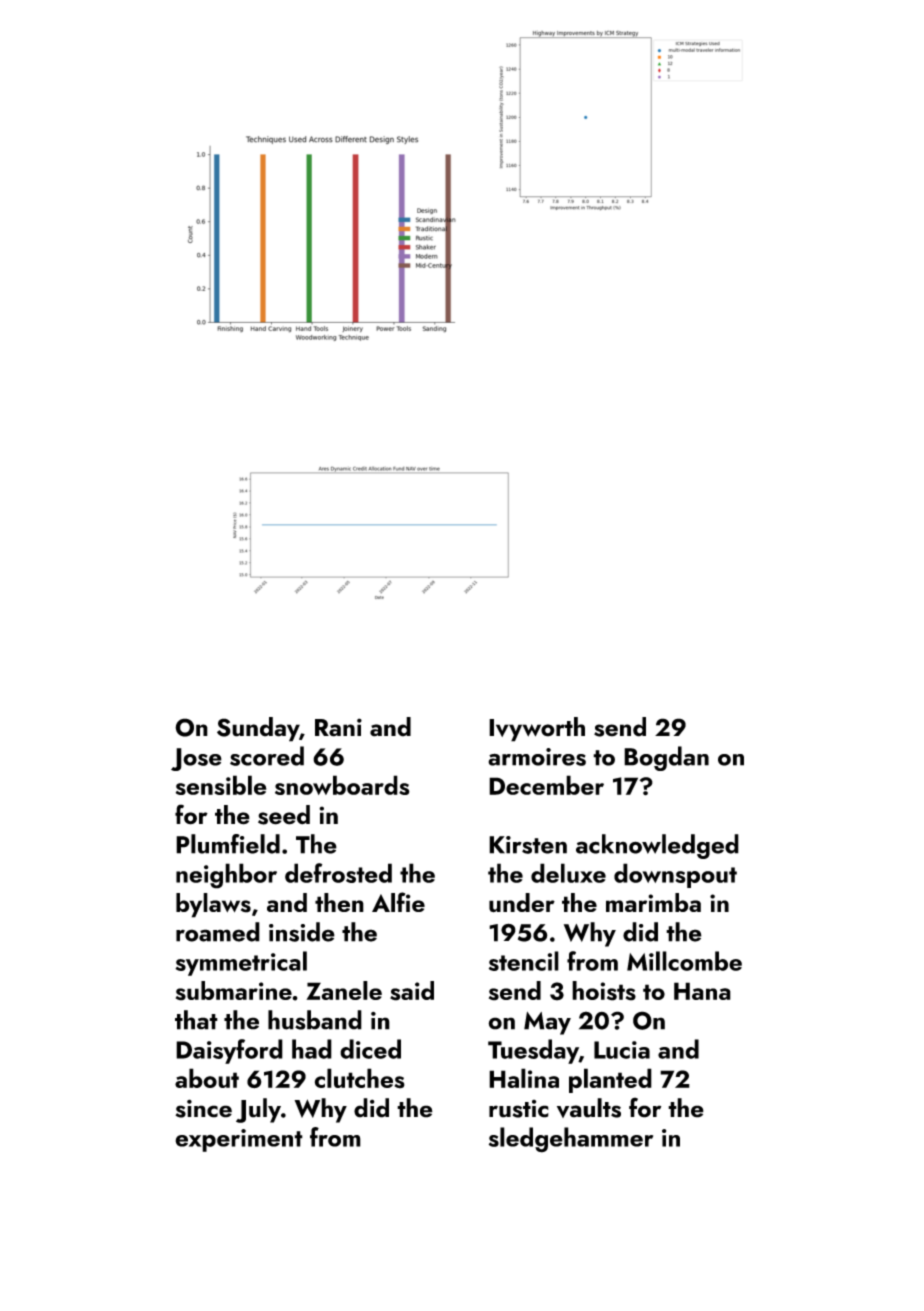  Describe the element at coordinates (221, 785) in the screenshot. I see `sensible` at that location.
